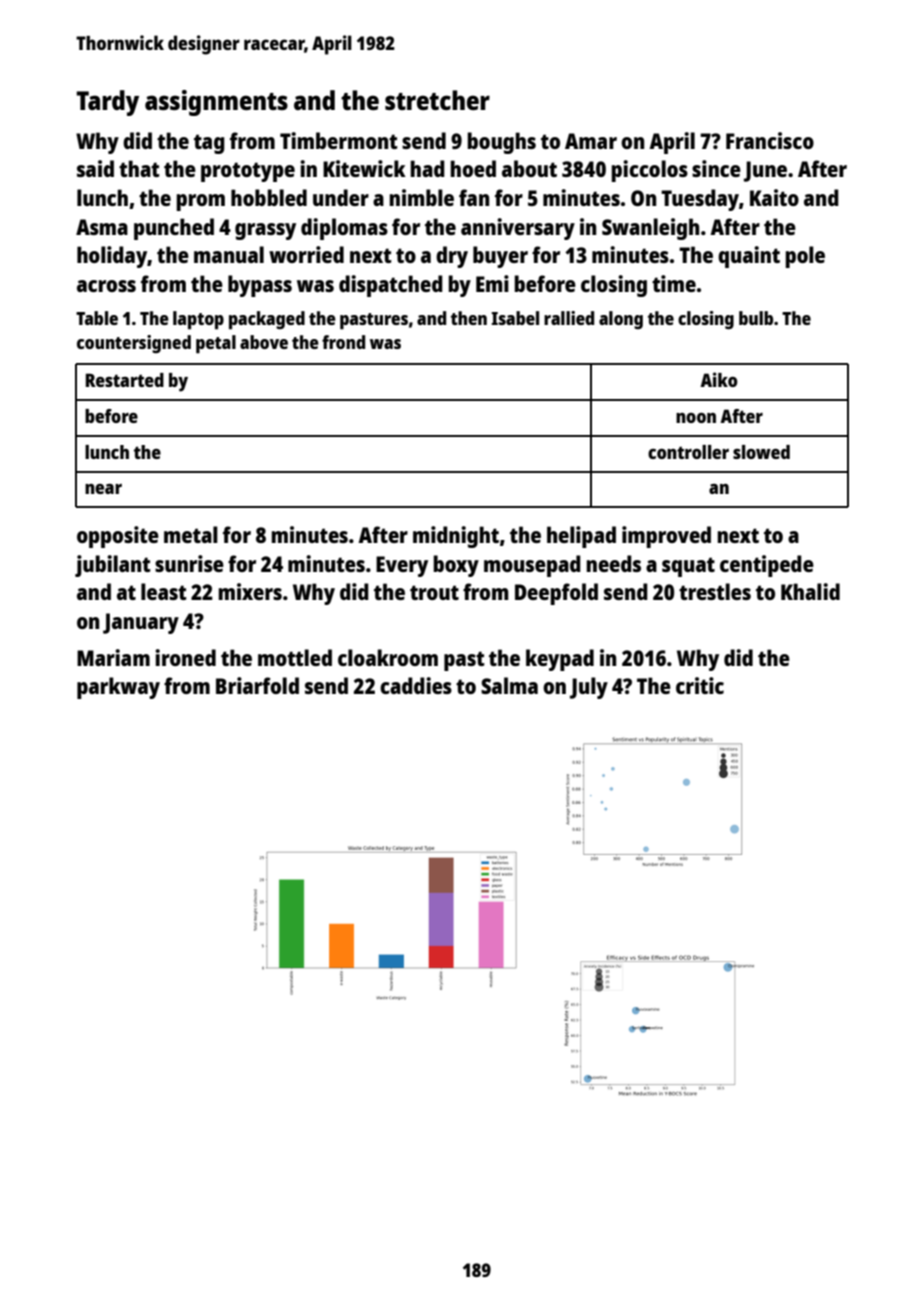 This page has width=924, height=1311. What do you see at coordinates (770, 140) in the page?
I see `Francisco` at bounding box center [770, 140].
